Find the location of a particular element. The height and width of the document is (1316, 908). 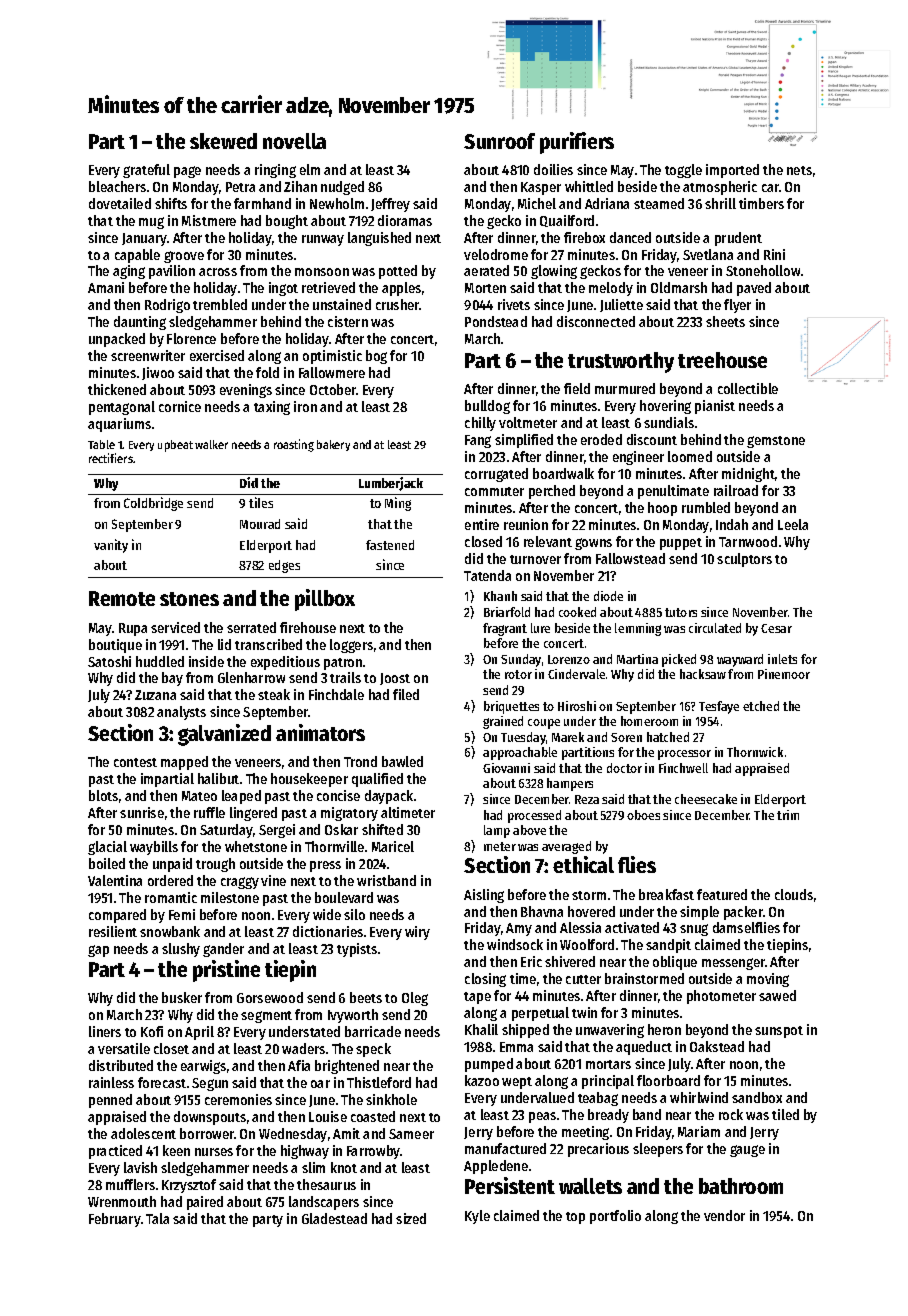

heron is located at coordinates (664, 1029).
